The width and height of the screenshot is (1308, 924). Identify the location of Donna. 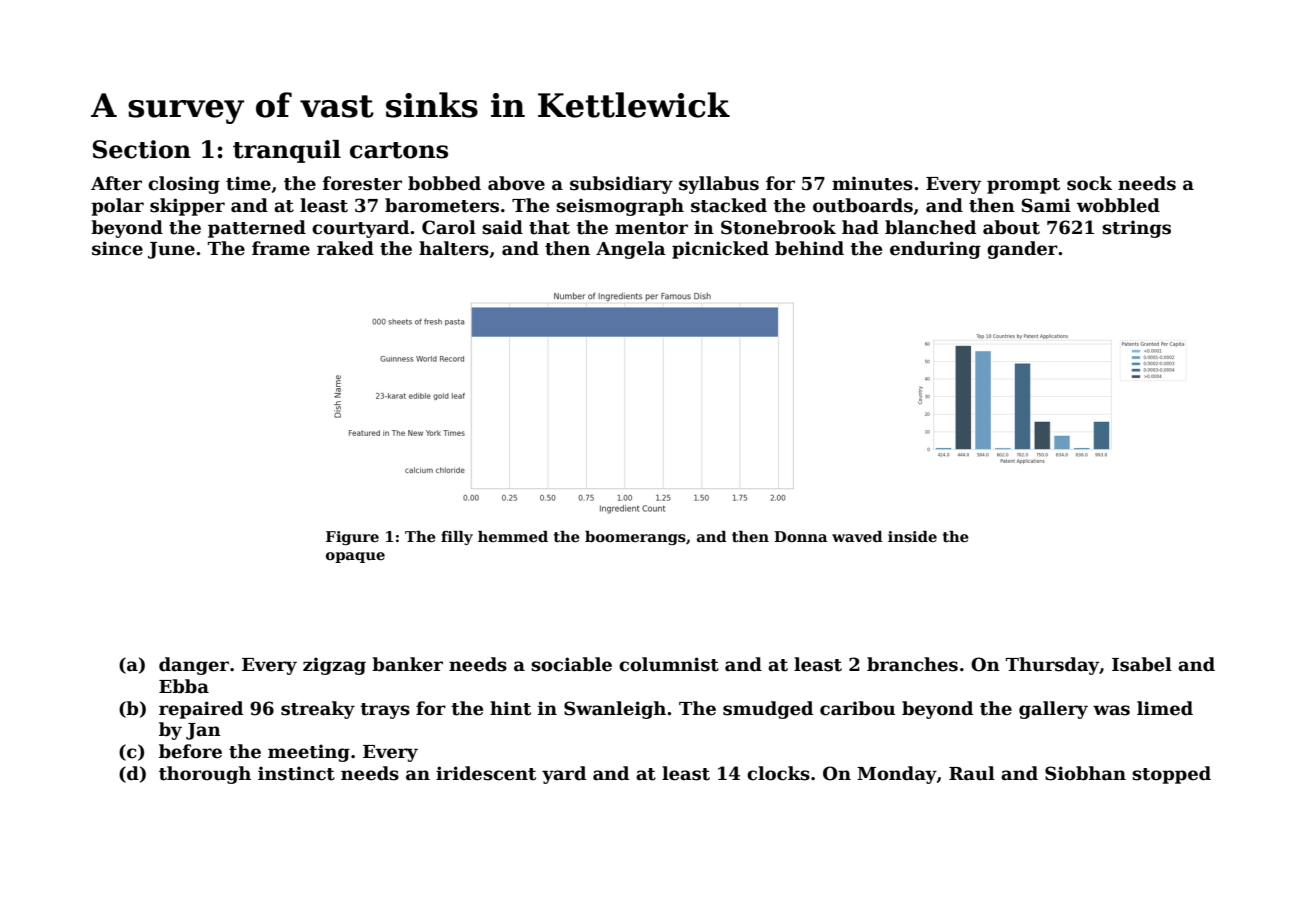
(800, 536).
